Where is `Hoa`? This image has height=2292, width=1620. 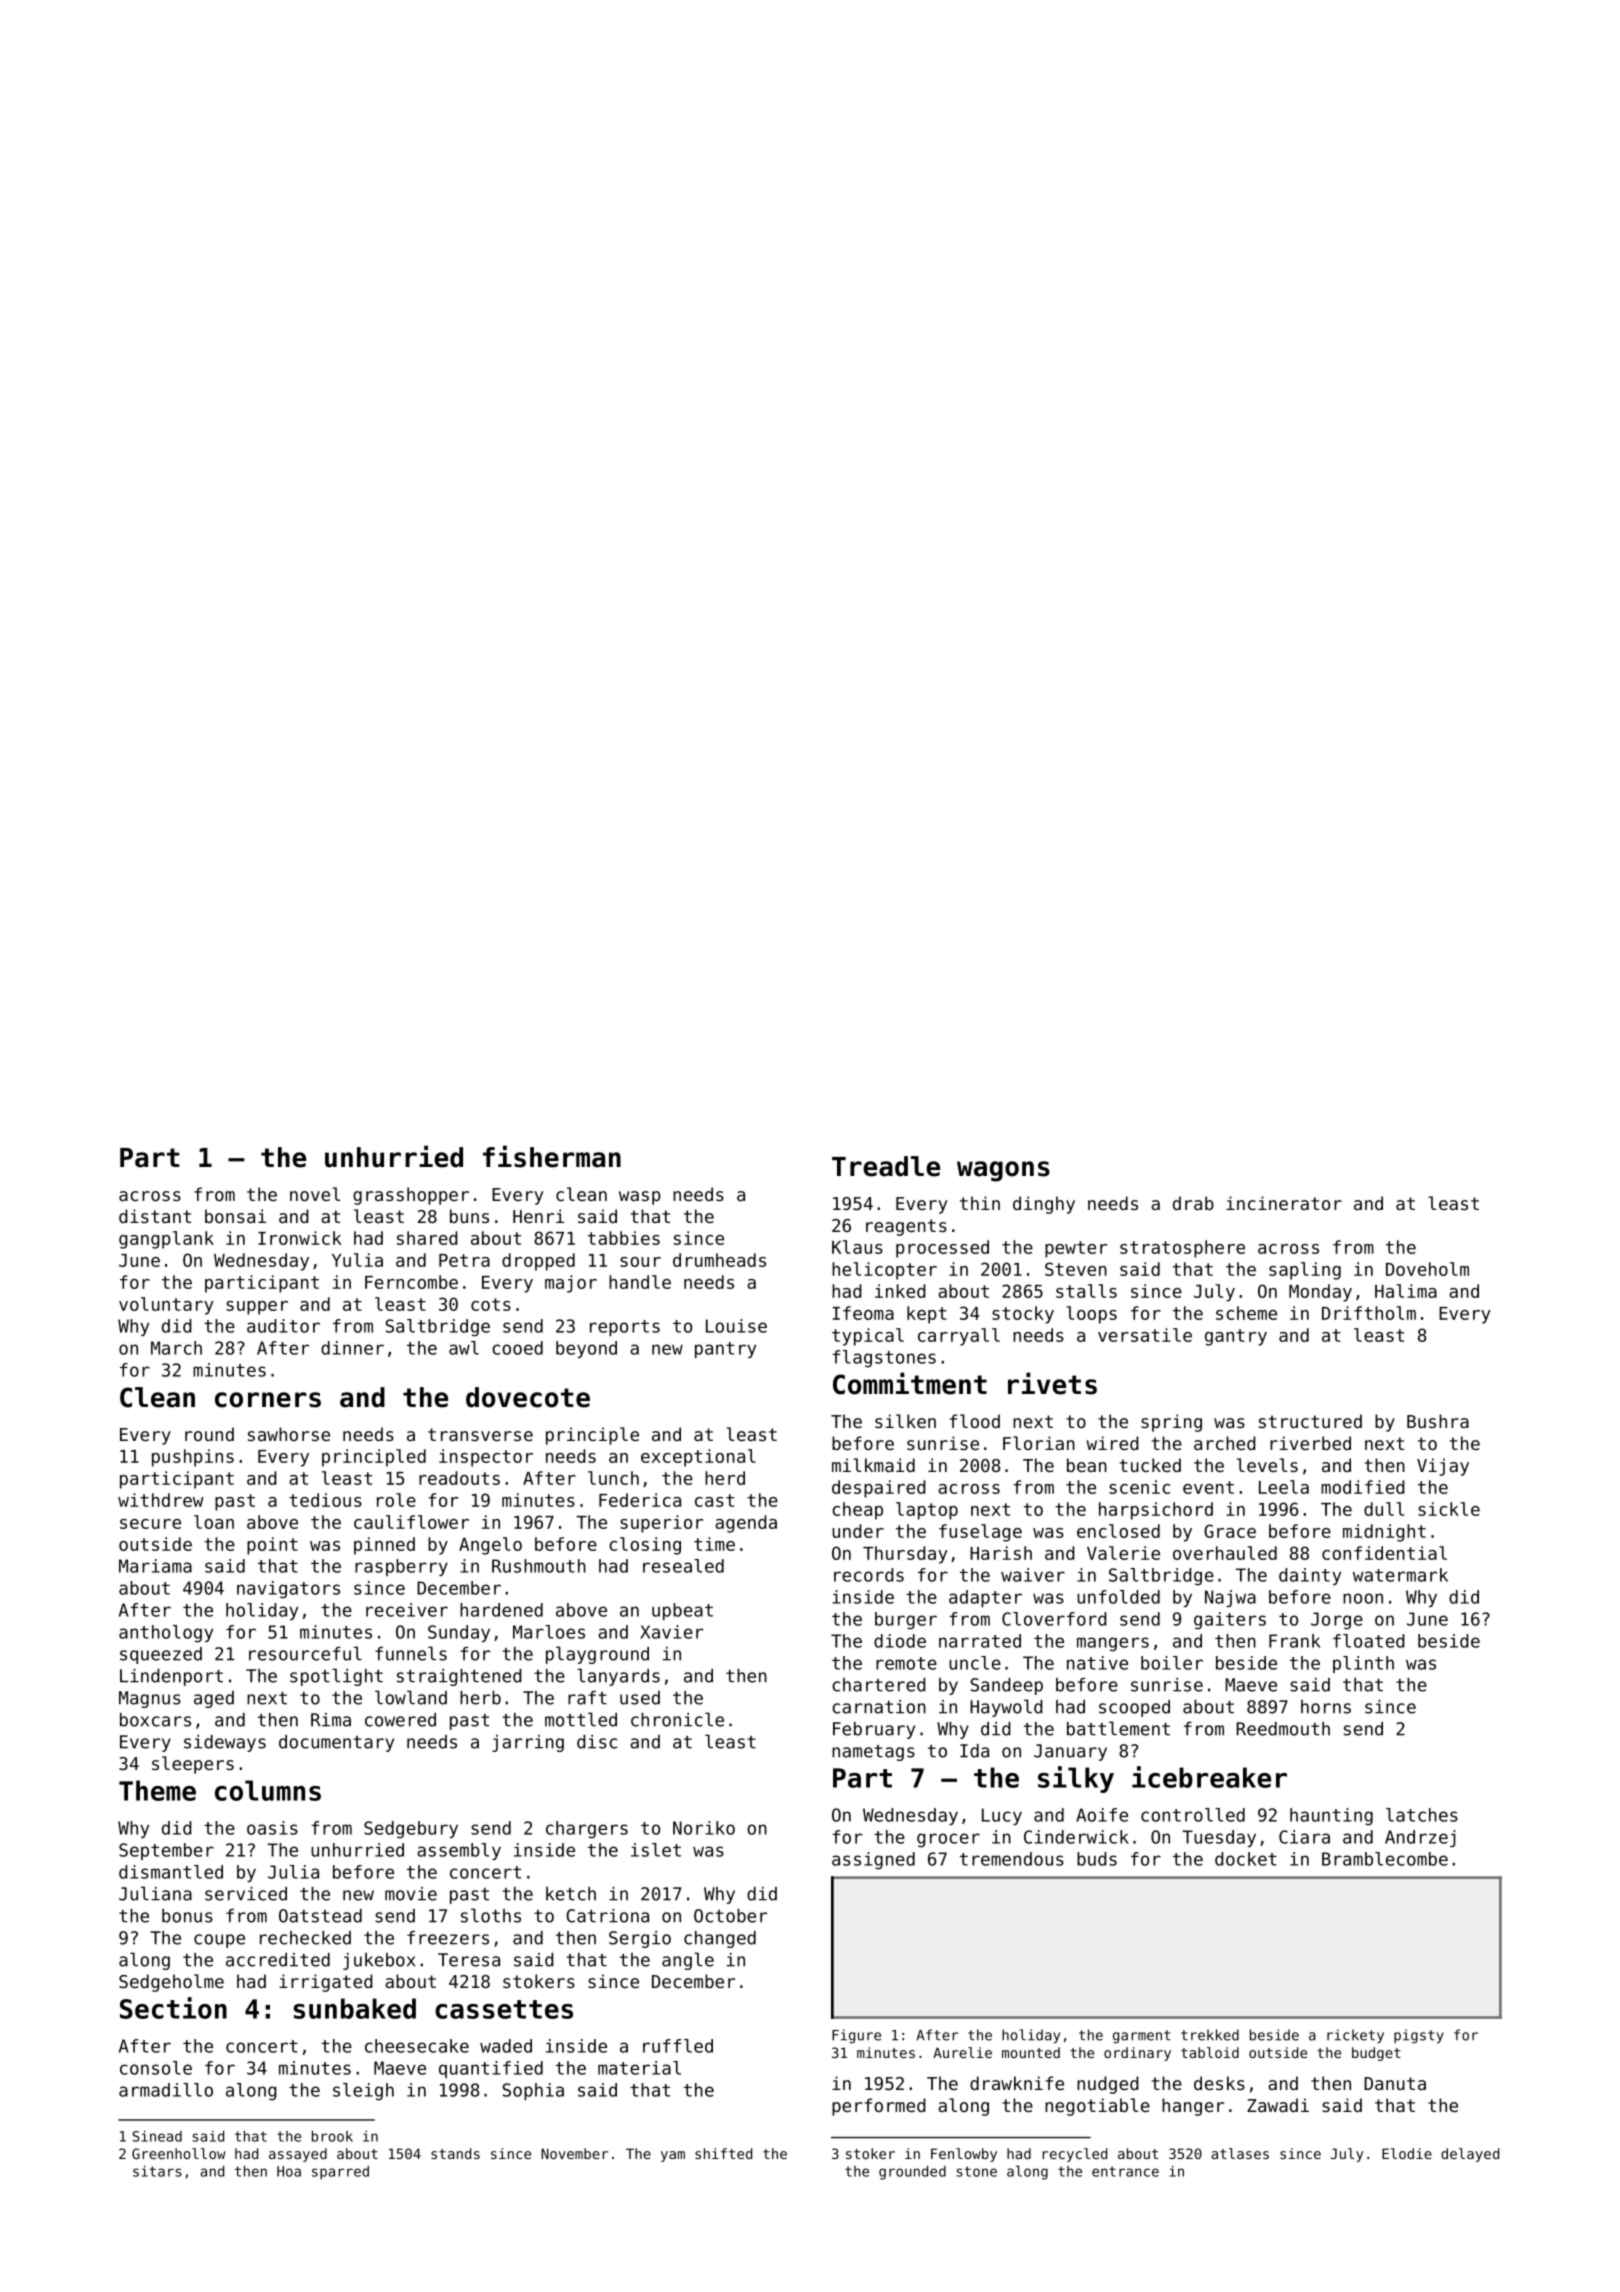 Hoa is located at coordinates (289, 2171).
